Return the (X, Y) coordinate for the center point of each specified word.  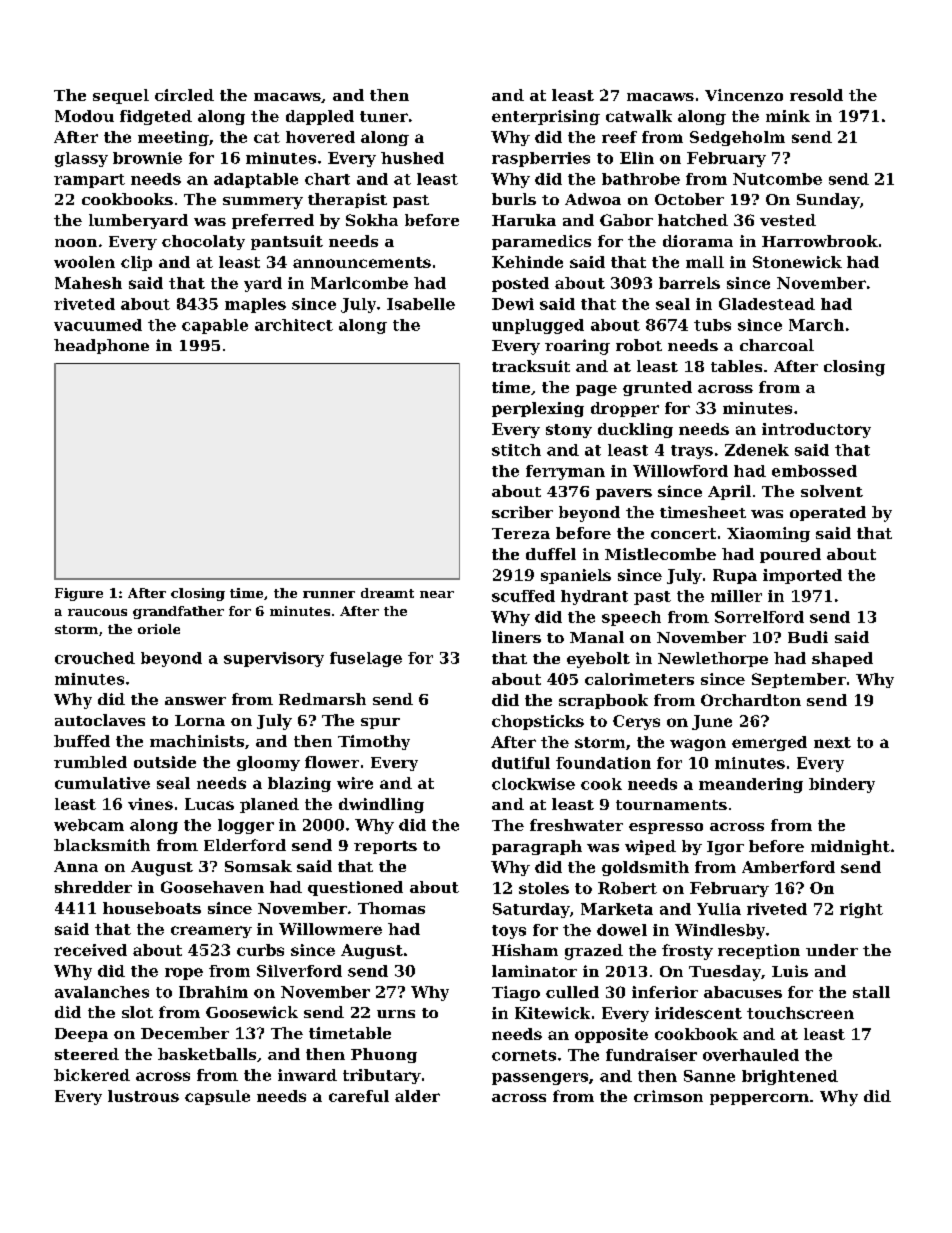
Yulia (719, 909)
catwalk (639, 116)
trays (692, 452)
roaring (577, 347)
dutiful (521, 763)
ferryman (565, 472)
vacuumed (98, 325)
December (185, 1033)
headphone (101, 346)
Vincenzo (744, 95)
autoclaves (100, 720)
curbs (260, 950)
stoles (544, 888)
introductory (816, 430)
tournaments (671, 805)
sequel (121, 96)
